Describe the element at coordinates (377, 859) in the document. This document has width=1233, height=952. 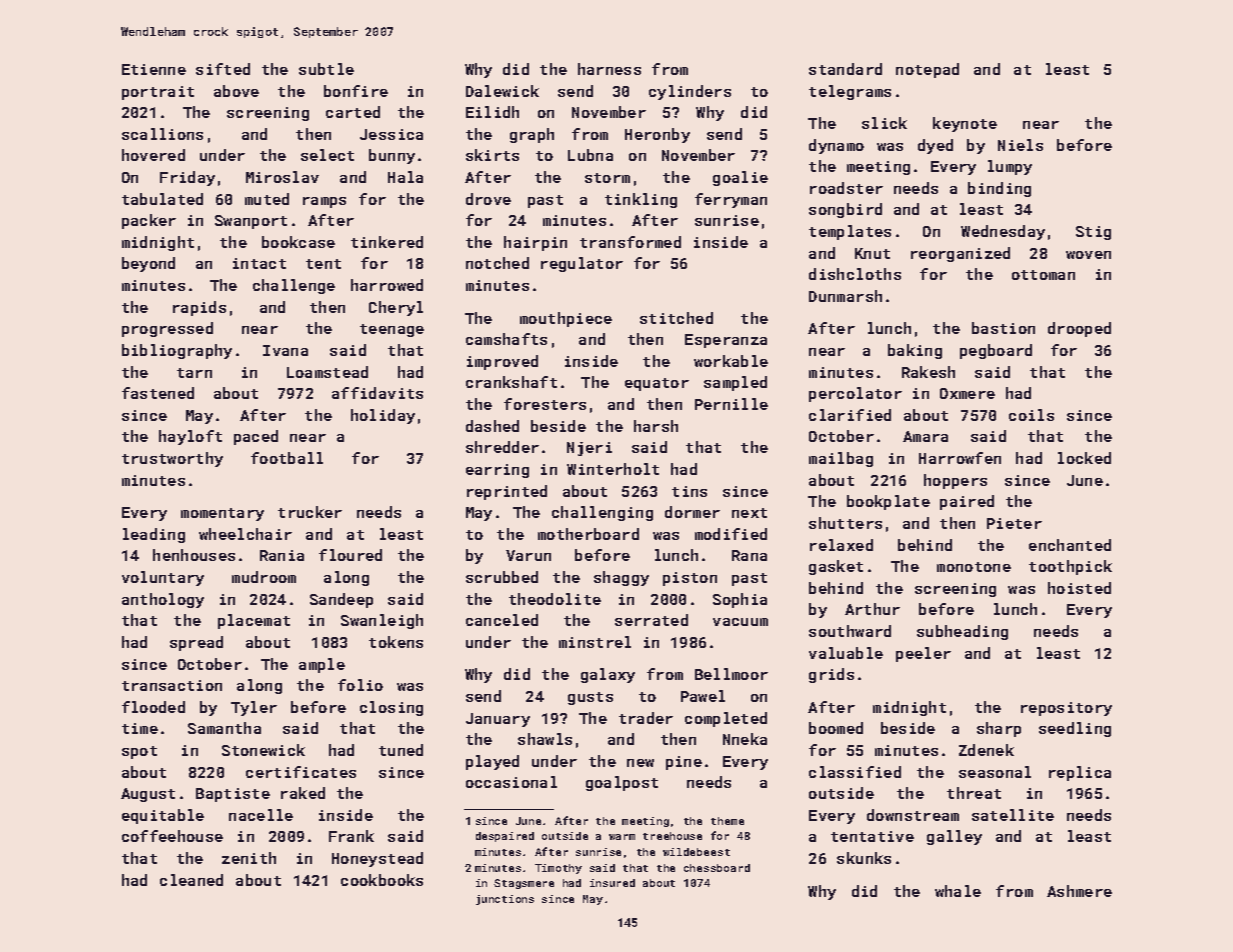
I see `Honeystead` at that location.
